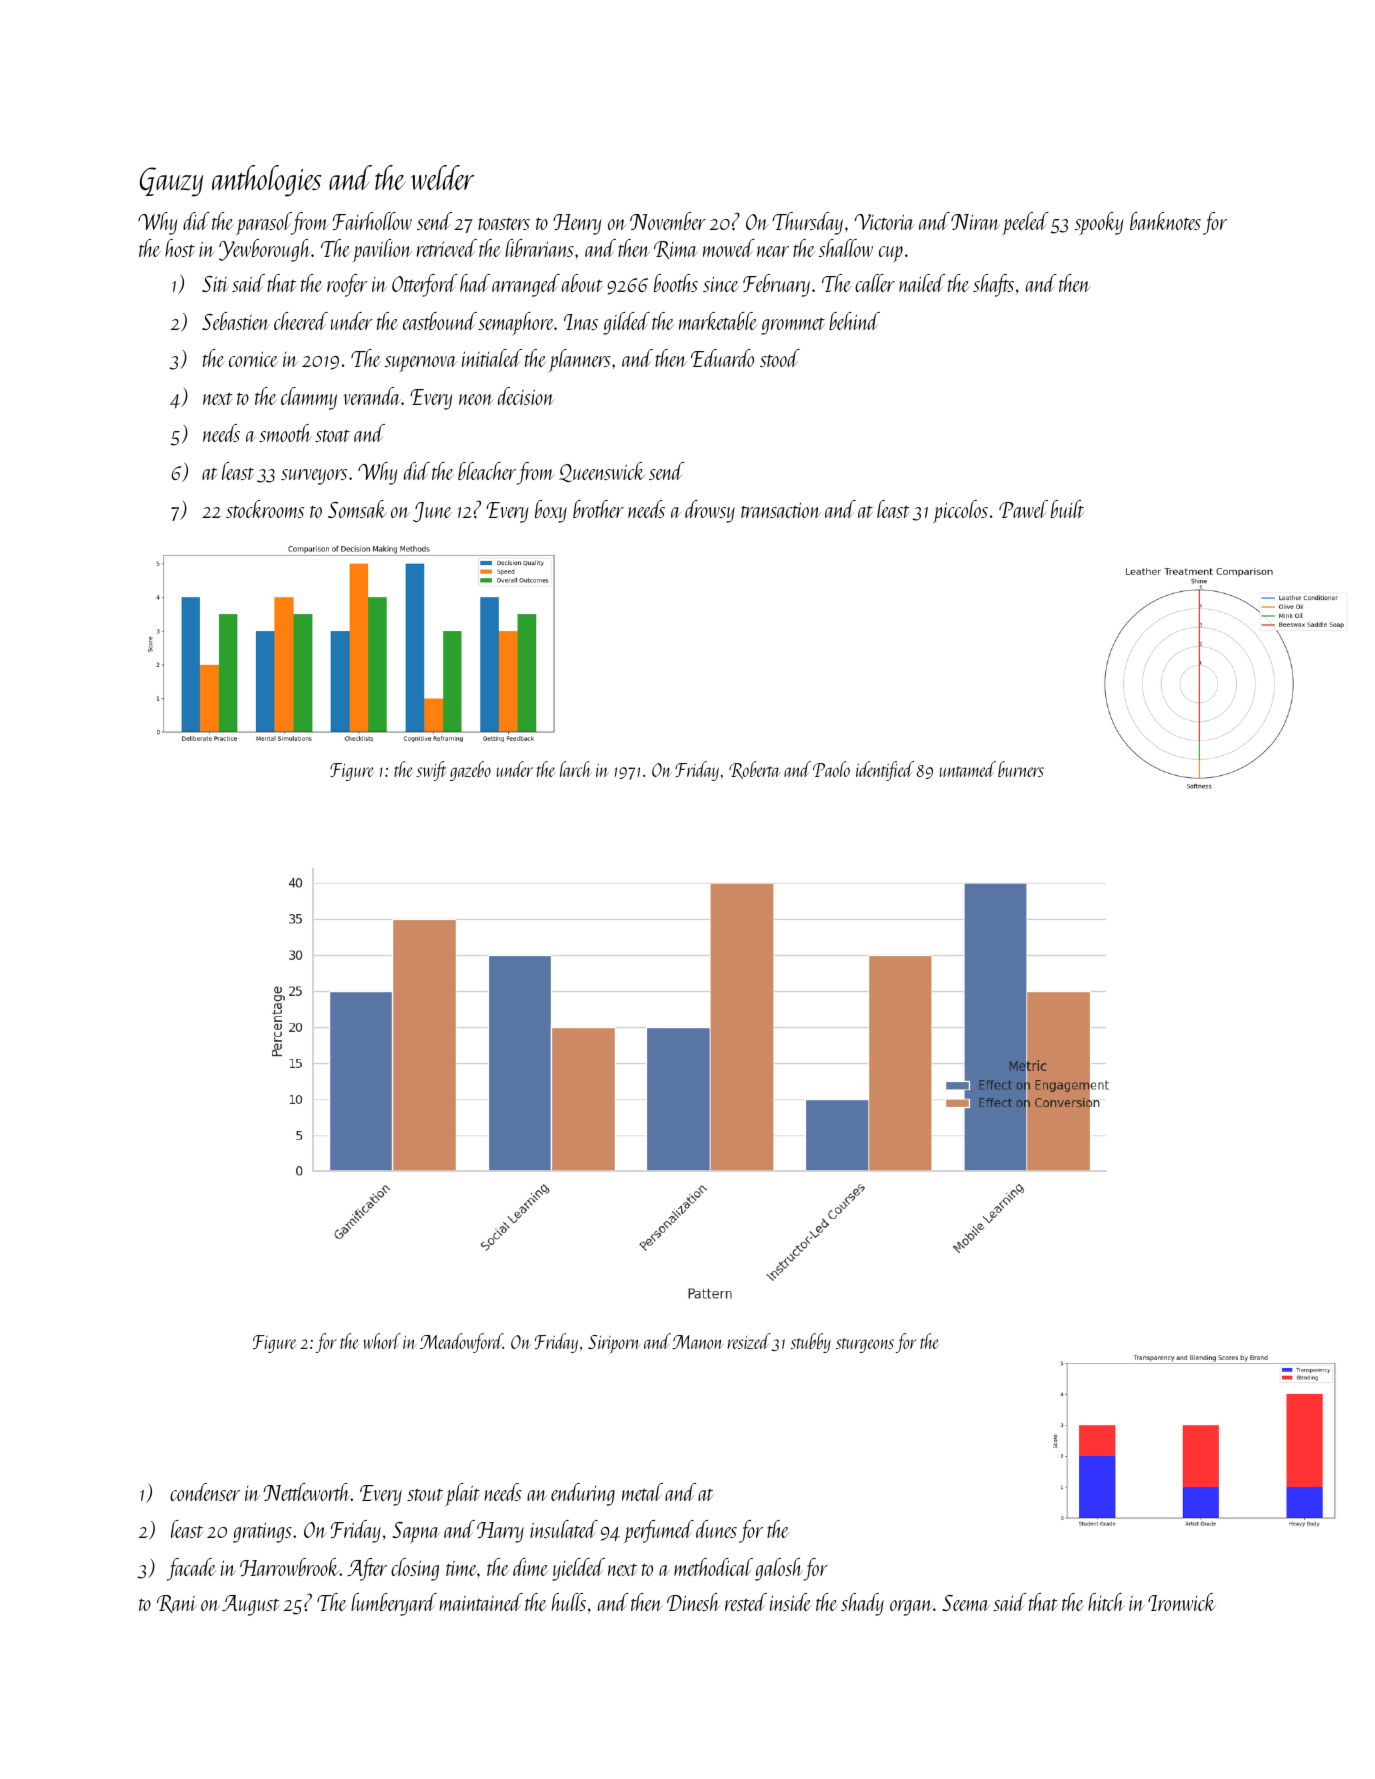 The image size is (1375, 1779). I want to click on Dinesh, so click(693, 1602).
